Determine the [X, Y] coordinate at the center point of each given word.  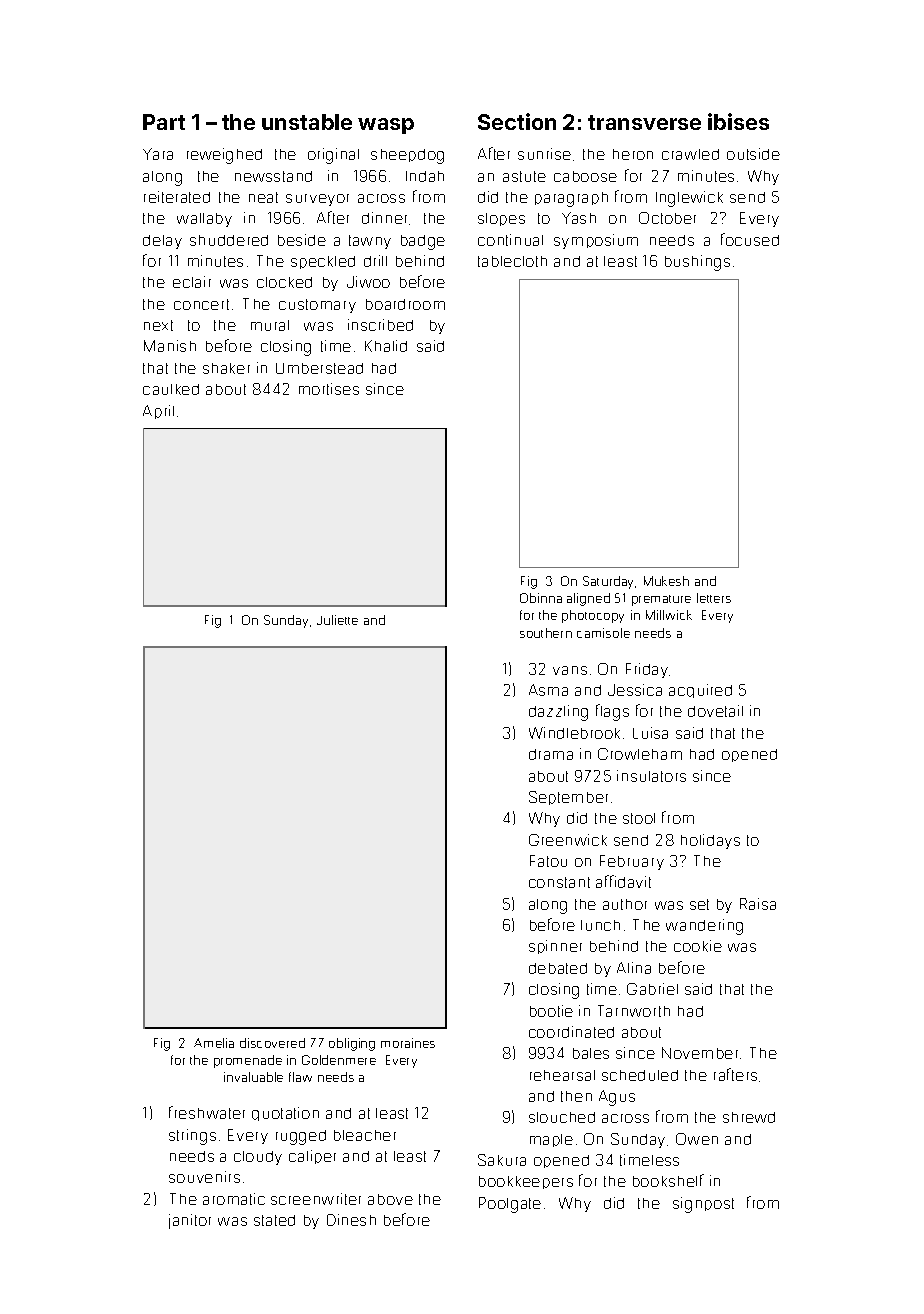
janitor [190, 1221]
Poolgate [510, 1205]
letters [714, 598]
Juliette [337, 620]
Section [517, 121]
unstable [307, 122]
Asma [548, 690]
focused [750, 239]
